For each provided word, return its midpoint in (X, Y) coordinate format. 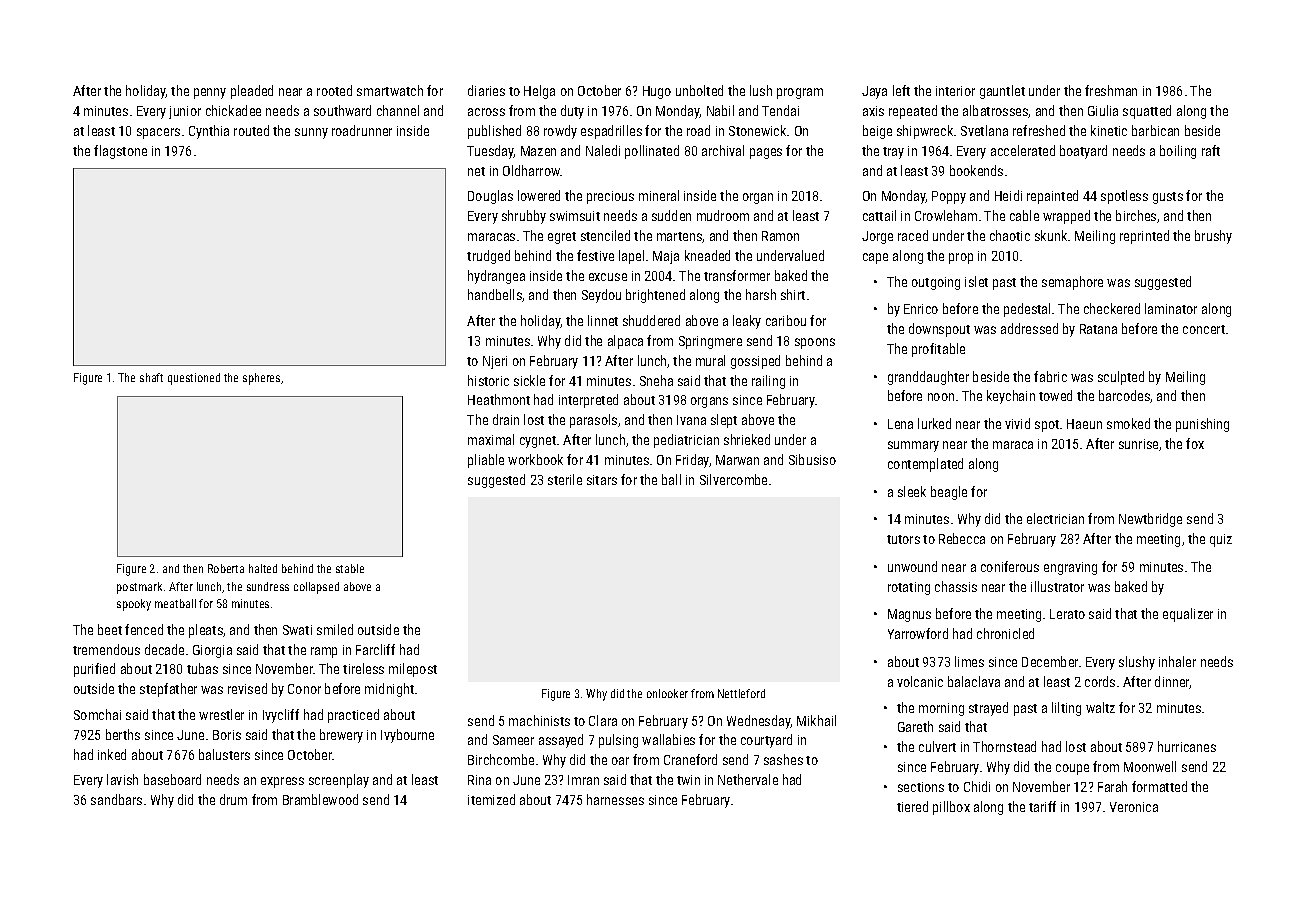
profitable (938, 350)
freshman (1111, 90)
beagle (949, 493)
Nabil (720, 110)
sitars (602, 480)
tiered (912, 806)
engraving (1070, 568)
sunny (311, 133)
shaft (151, 377)
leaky (747, 322)
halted (263, 568)
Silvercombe (733, 479)
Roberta (226, 568)
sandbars (116, 799)
